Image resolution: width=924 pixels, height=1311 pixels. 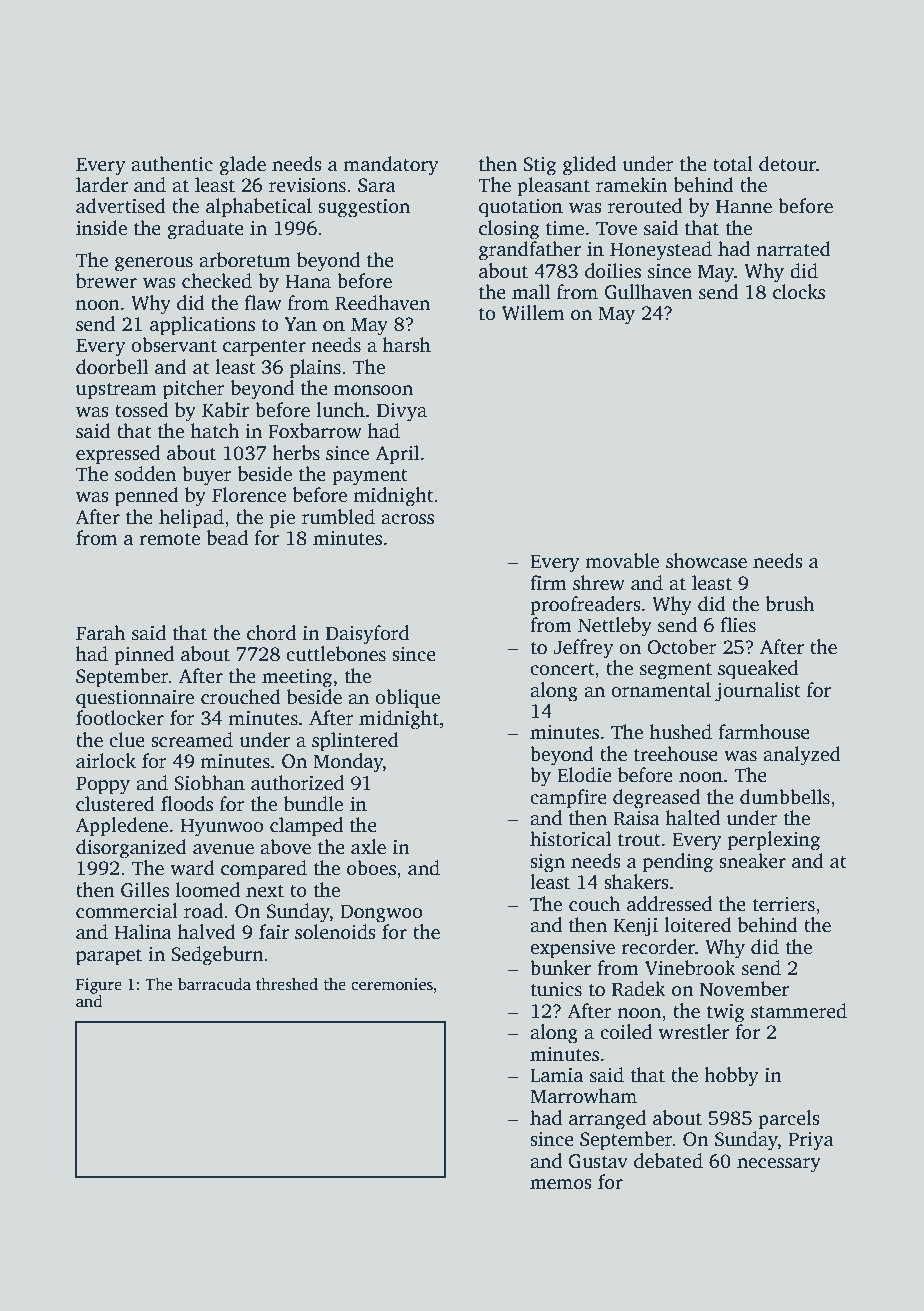 What do you see at coordinates (221, 827) in the document?
I see `Hyunwoo` at bounding box center [221, 827].
